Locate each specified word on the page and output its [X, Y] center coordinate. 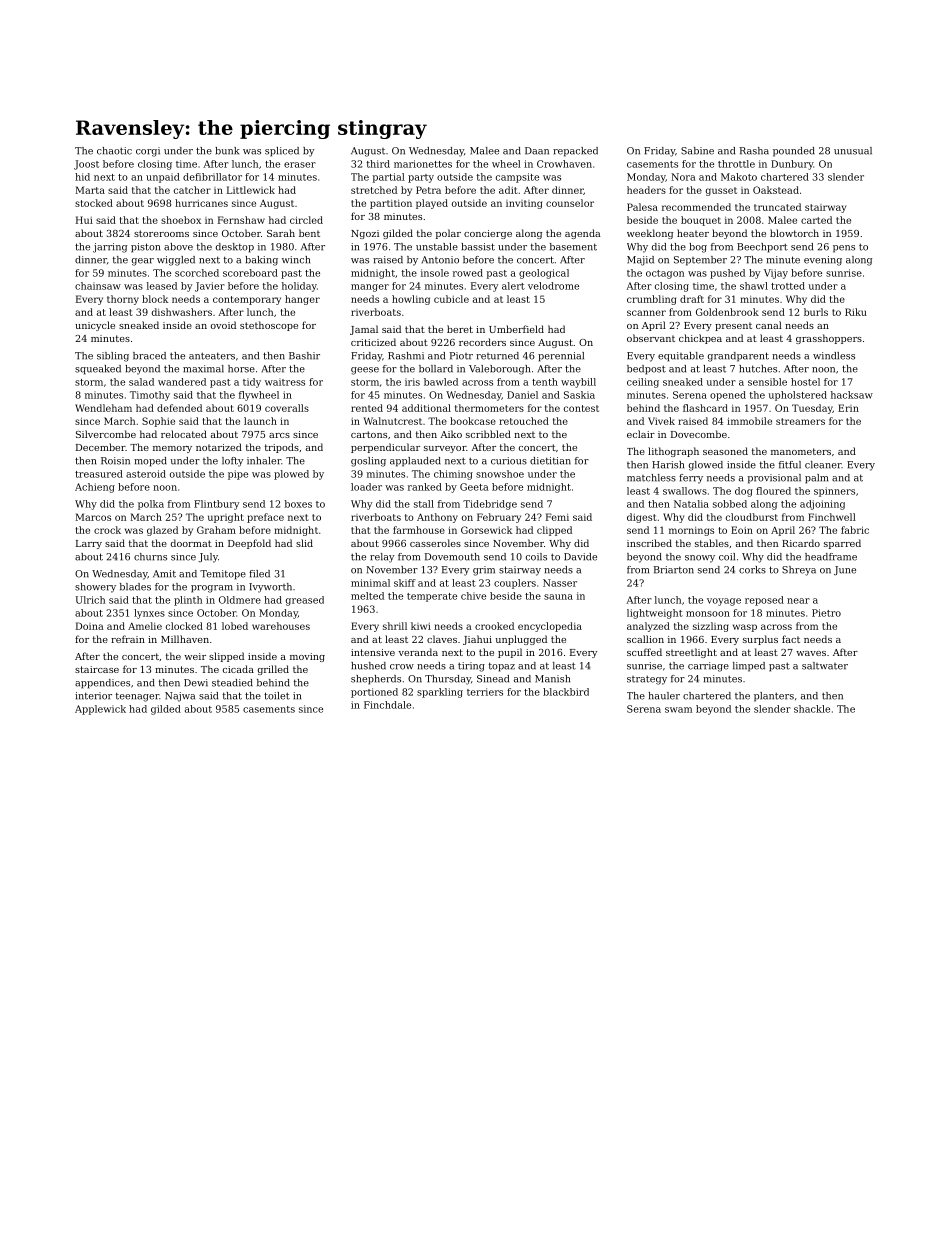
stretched [374, 190]
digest [641, 518]
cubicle [451, 299]
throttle [736, 164]
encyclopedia [550, 627]
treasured [99, 474]
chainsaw [98, 286]
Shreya [799, 571]
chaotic [114, 151]
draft [692, 299]
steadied [232, 683]
